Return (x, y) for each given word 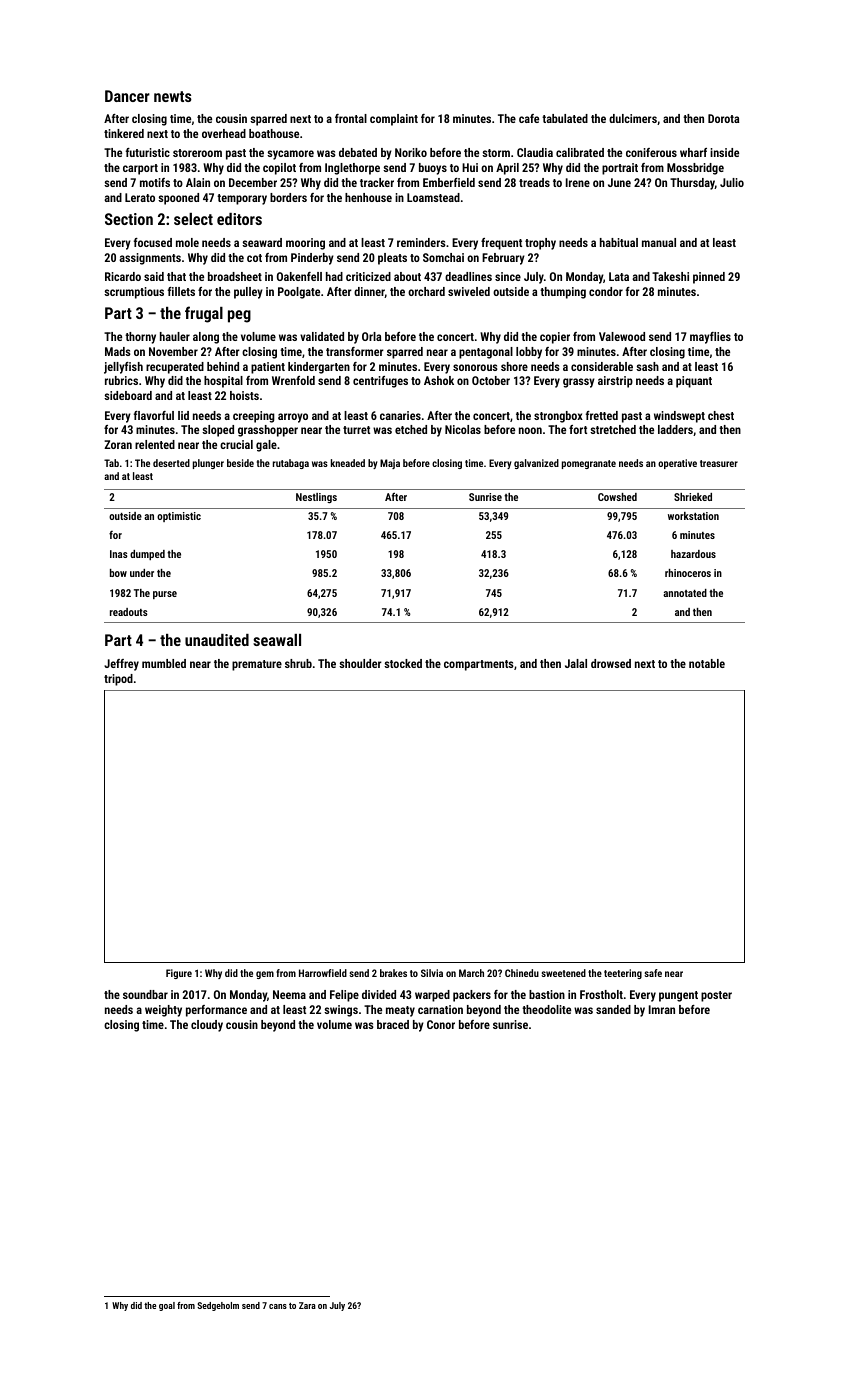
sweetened (563, 973)
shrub (298, 663)
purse (165, 595)
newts (173, 96)
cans (278, 1306)
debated (358, 152)
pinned (709, 278)
